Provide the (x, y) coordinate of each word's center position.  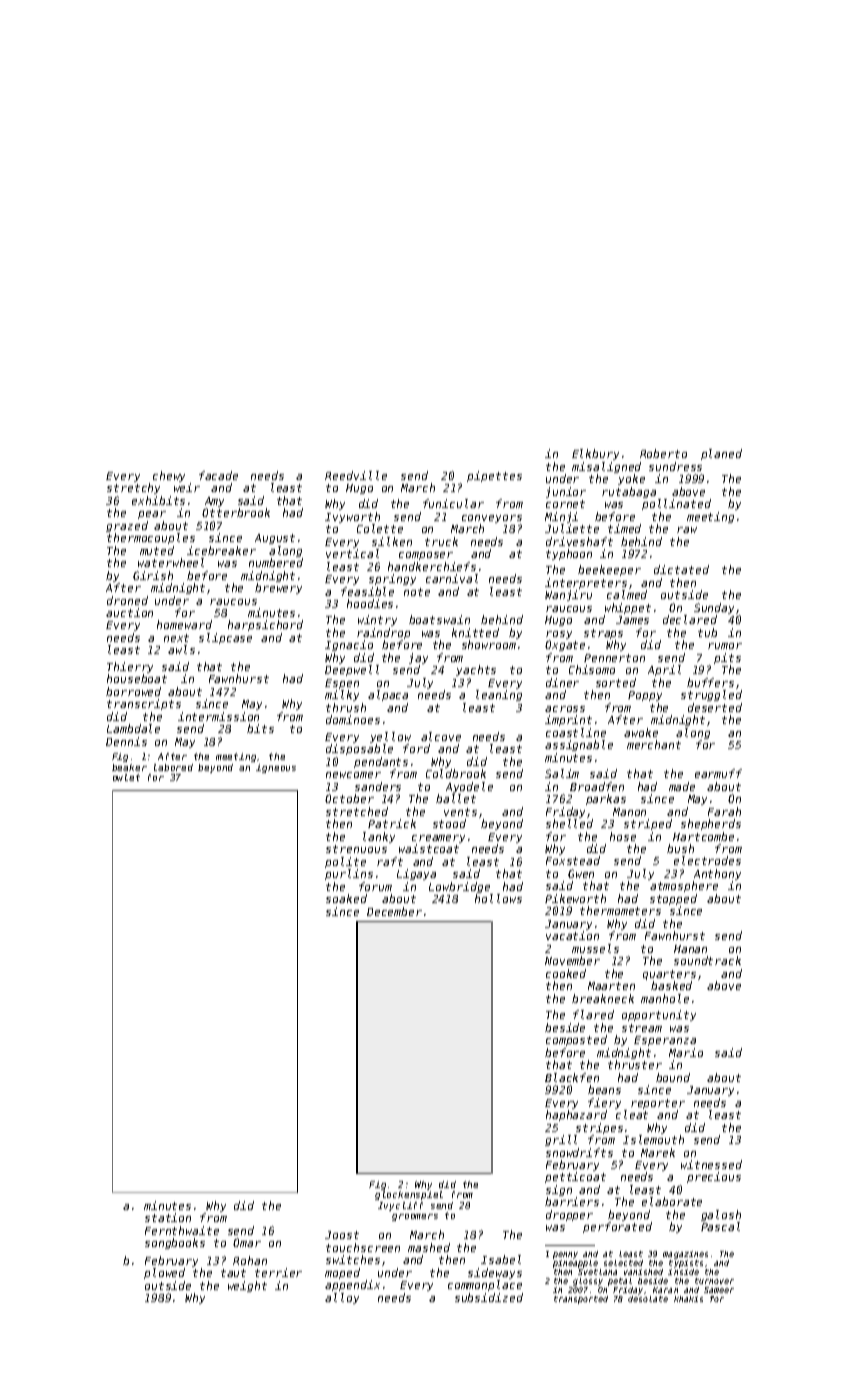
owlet (126, 777)
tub (707, 632)
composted (576, 1040)
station (168, 1217)
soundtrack (707, 960)
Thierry (130, 667)
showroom (489, 645)
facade (218, 475)
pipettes (494, 476)
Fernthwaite (182, 1230)
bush (680, 848)
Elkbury (595, 454)
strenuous (356, 849)
